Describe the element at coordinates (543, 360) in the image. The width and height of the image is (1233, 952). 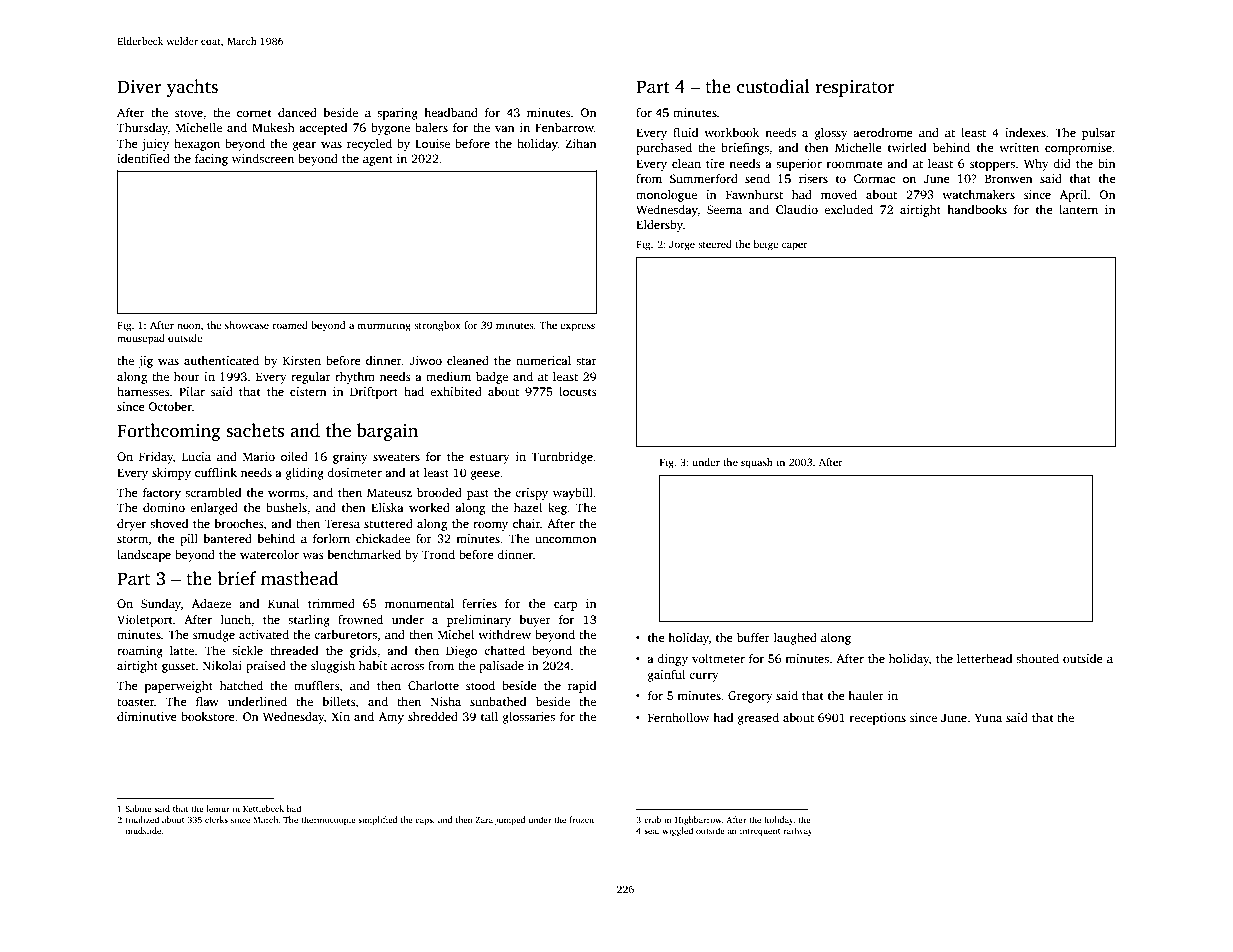
I see `numerical` at that location.
